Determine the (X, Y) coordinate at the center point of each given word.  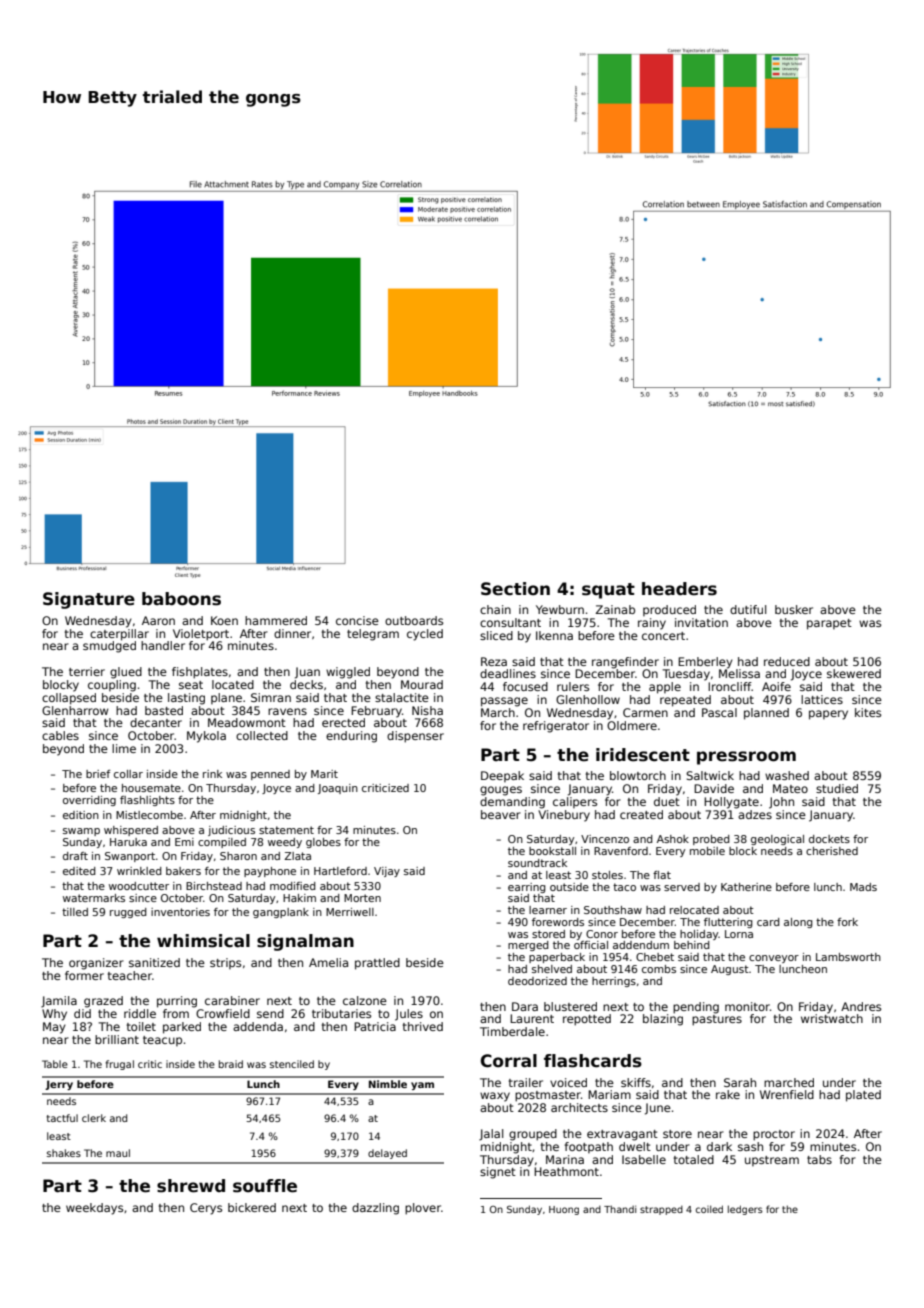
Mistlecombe (149, 815)
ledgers (745, 1210)
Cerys (206, 1209)
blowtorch (638, 775)
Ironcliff (730, 686)
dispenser (415, 737)
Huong (564, 1210)
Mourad (422, 684)
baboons (181, 599)
